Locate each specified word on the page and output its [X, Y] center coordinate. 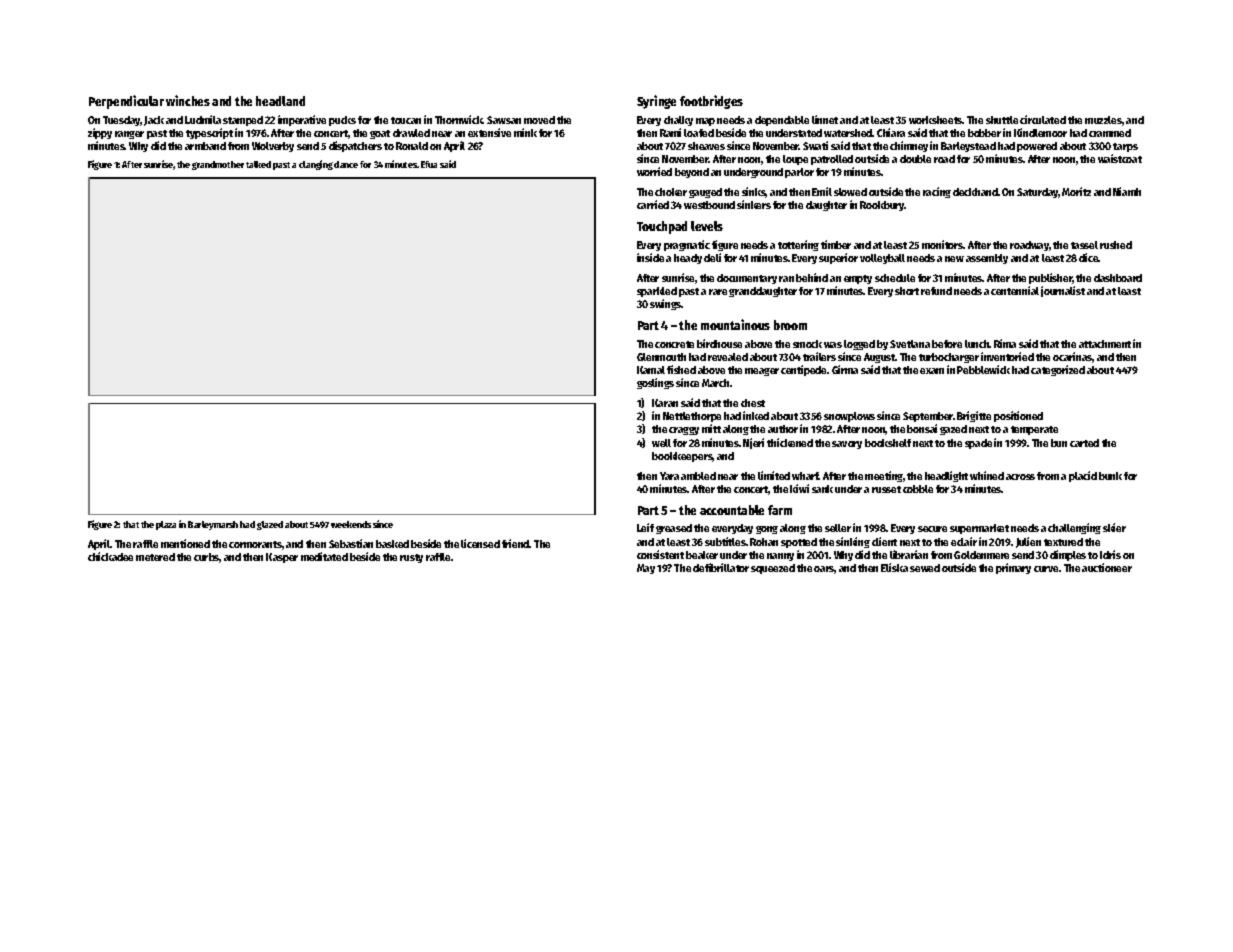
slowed [850, 192]
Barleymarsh [213, 525]
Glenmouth [661, 357]
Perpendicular [126, 102]
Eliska [894, 567]
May [646, 569]
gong [767, 530]
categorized [1058, 370]
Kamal [651, 370]
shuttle [1002, 120]
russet [886, 489]
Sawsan [504, 120]
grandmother [218, 165]
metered [155, 557]
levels [707, 226]
